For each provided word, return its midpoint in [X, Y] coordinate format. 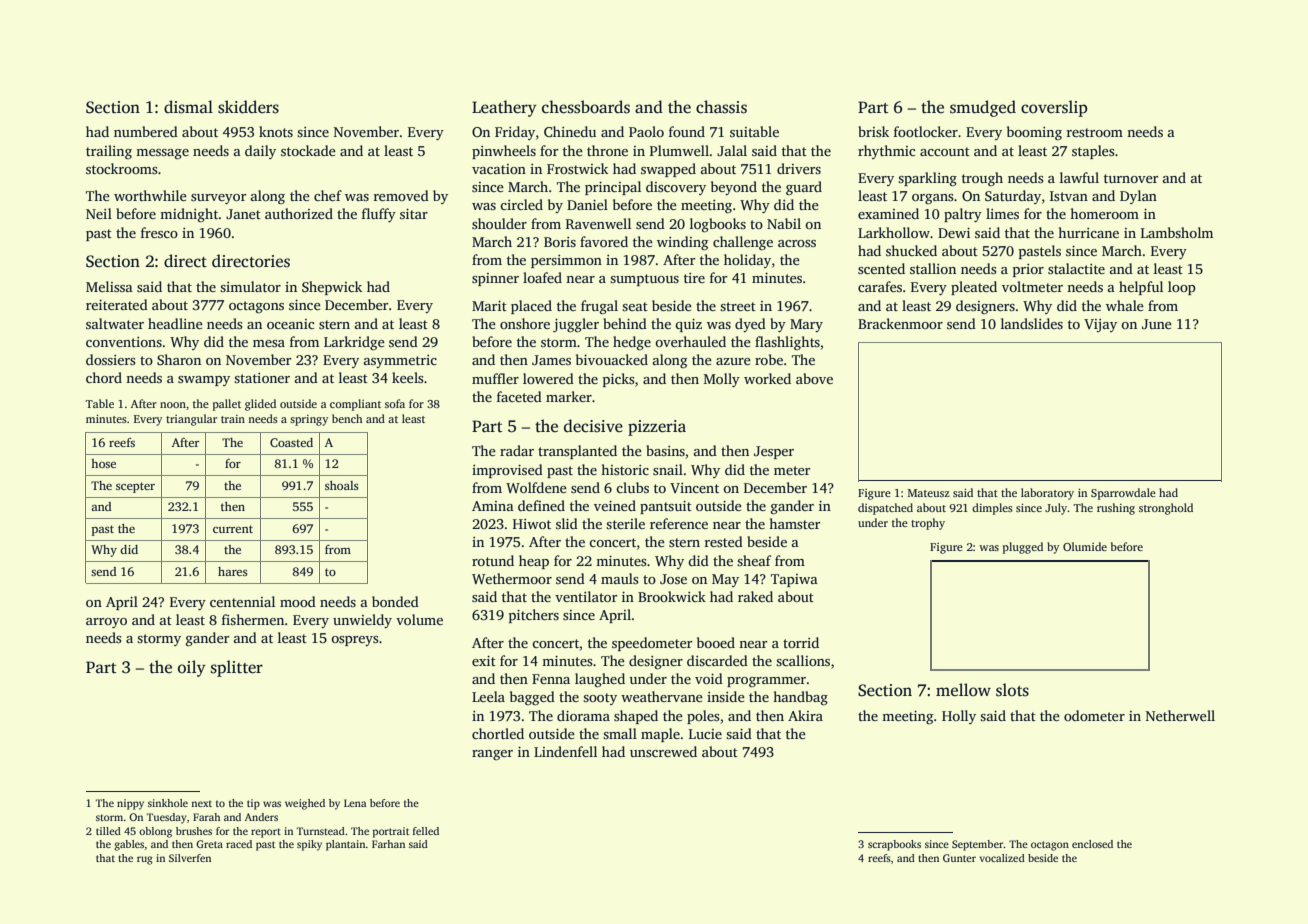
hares [233, 571]
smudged [983, 108]
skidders [248, 107]
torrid [801, 642]
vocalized [1002, 858]
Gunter [959, 858]
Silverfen [190, 858]
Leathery [504, 108]
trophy [928, 524]
